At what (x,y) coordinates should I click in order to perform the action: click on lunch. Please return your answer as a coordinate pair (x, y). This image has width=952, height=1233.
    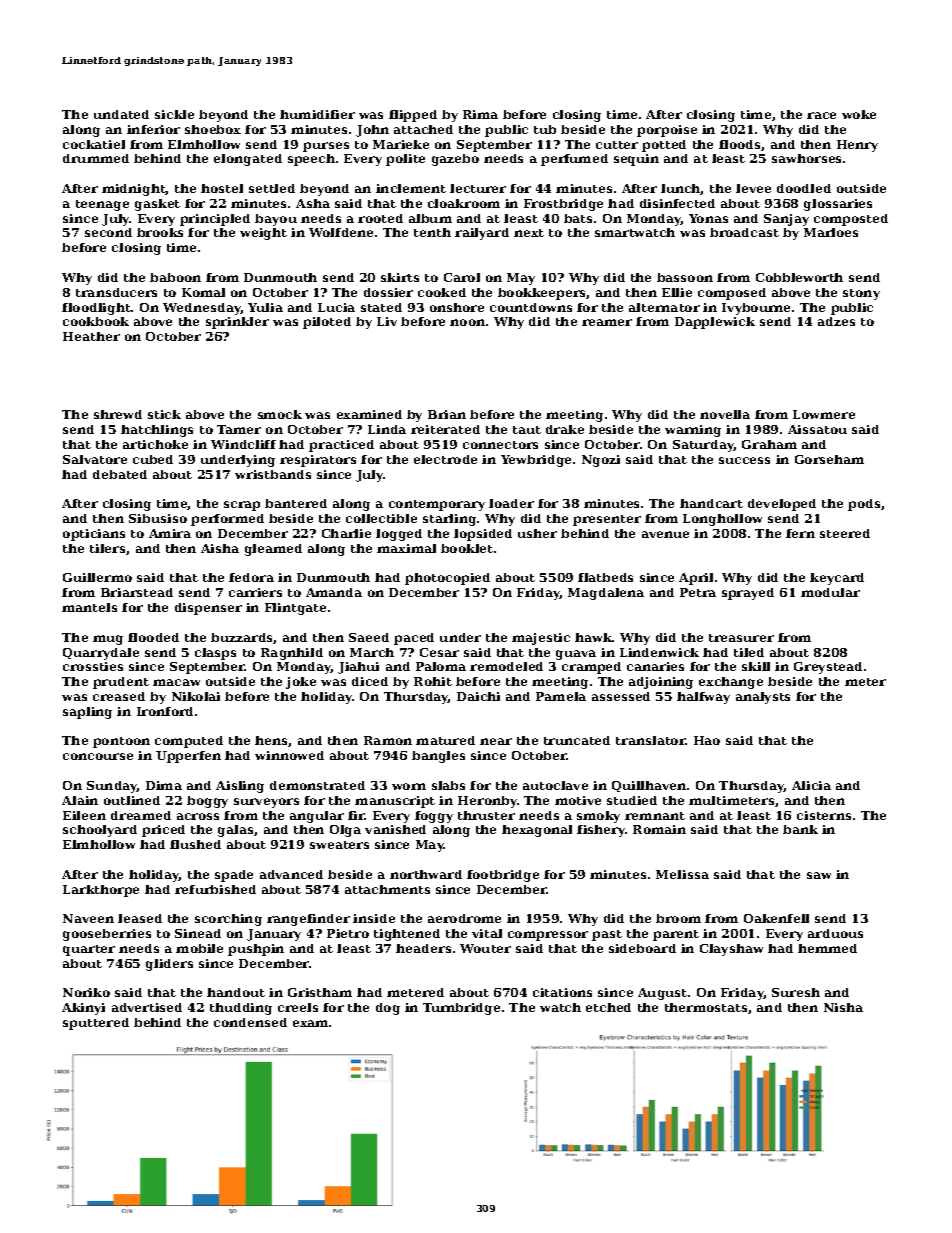
    Looking at the image, I should click on (681, 189).
